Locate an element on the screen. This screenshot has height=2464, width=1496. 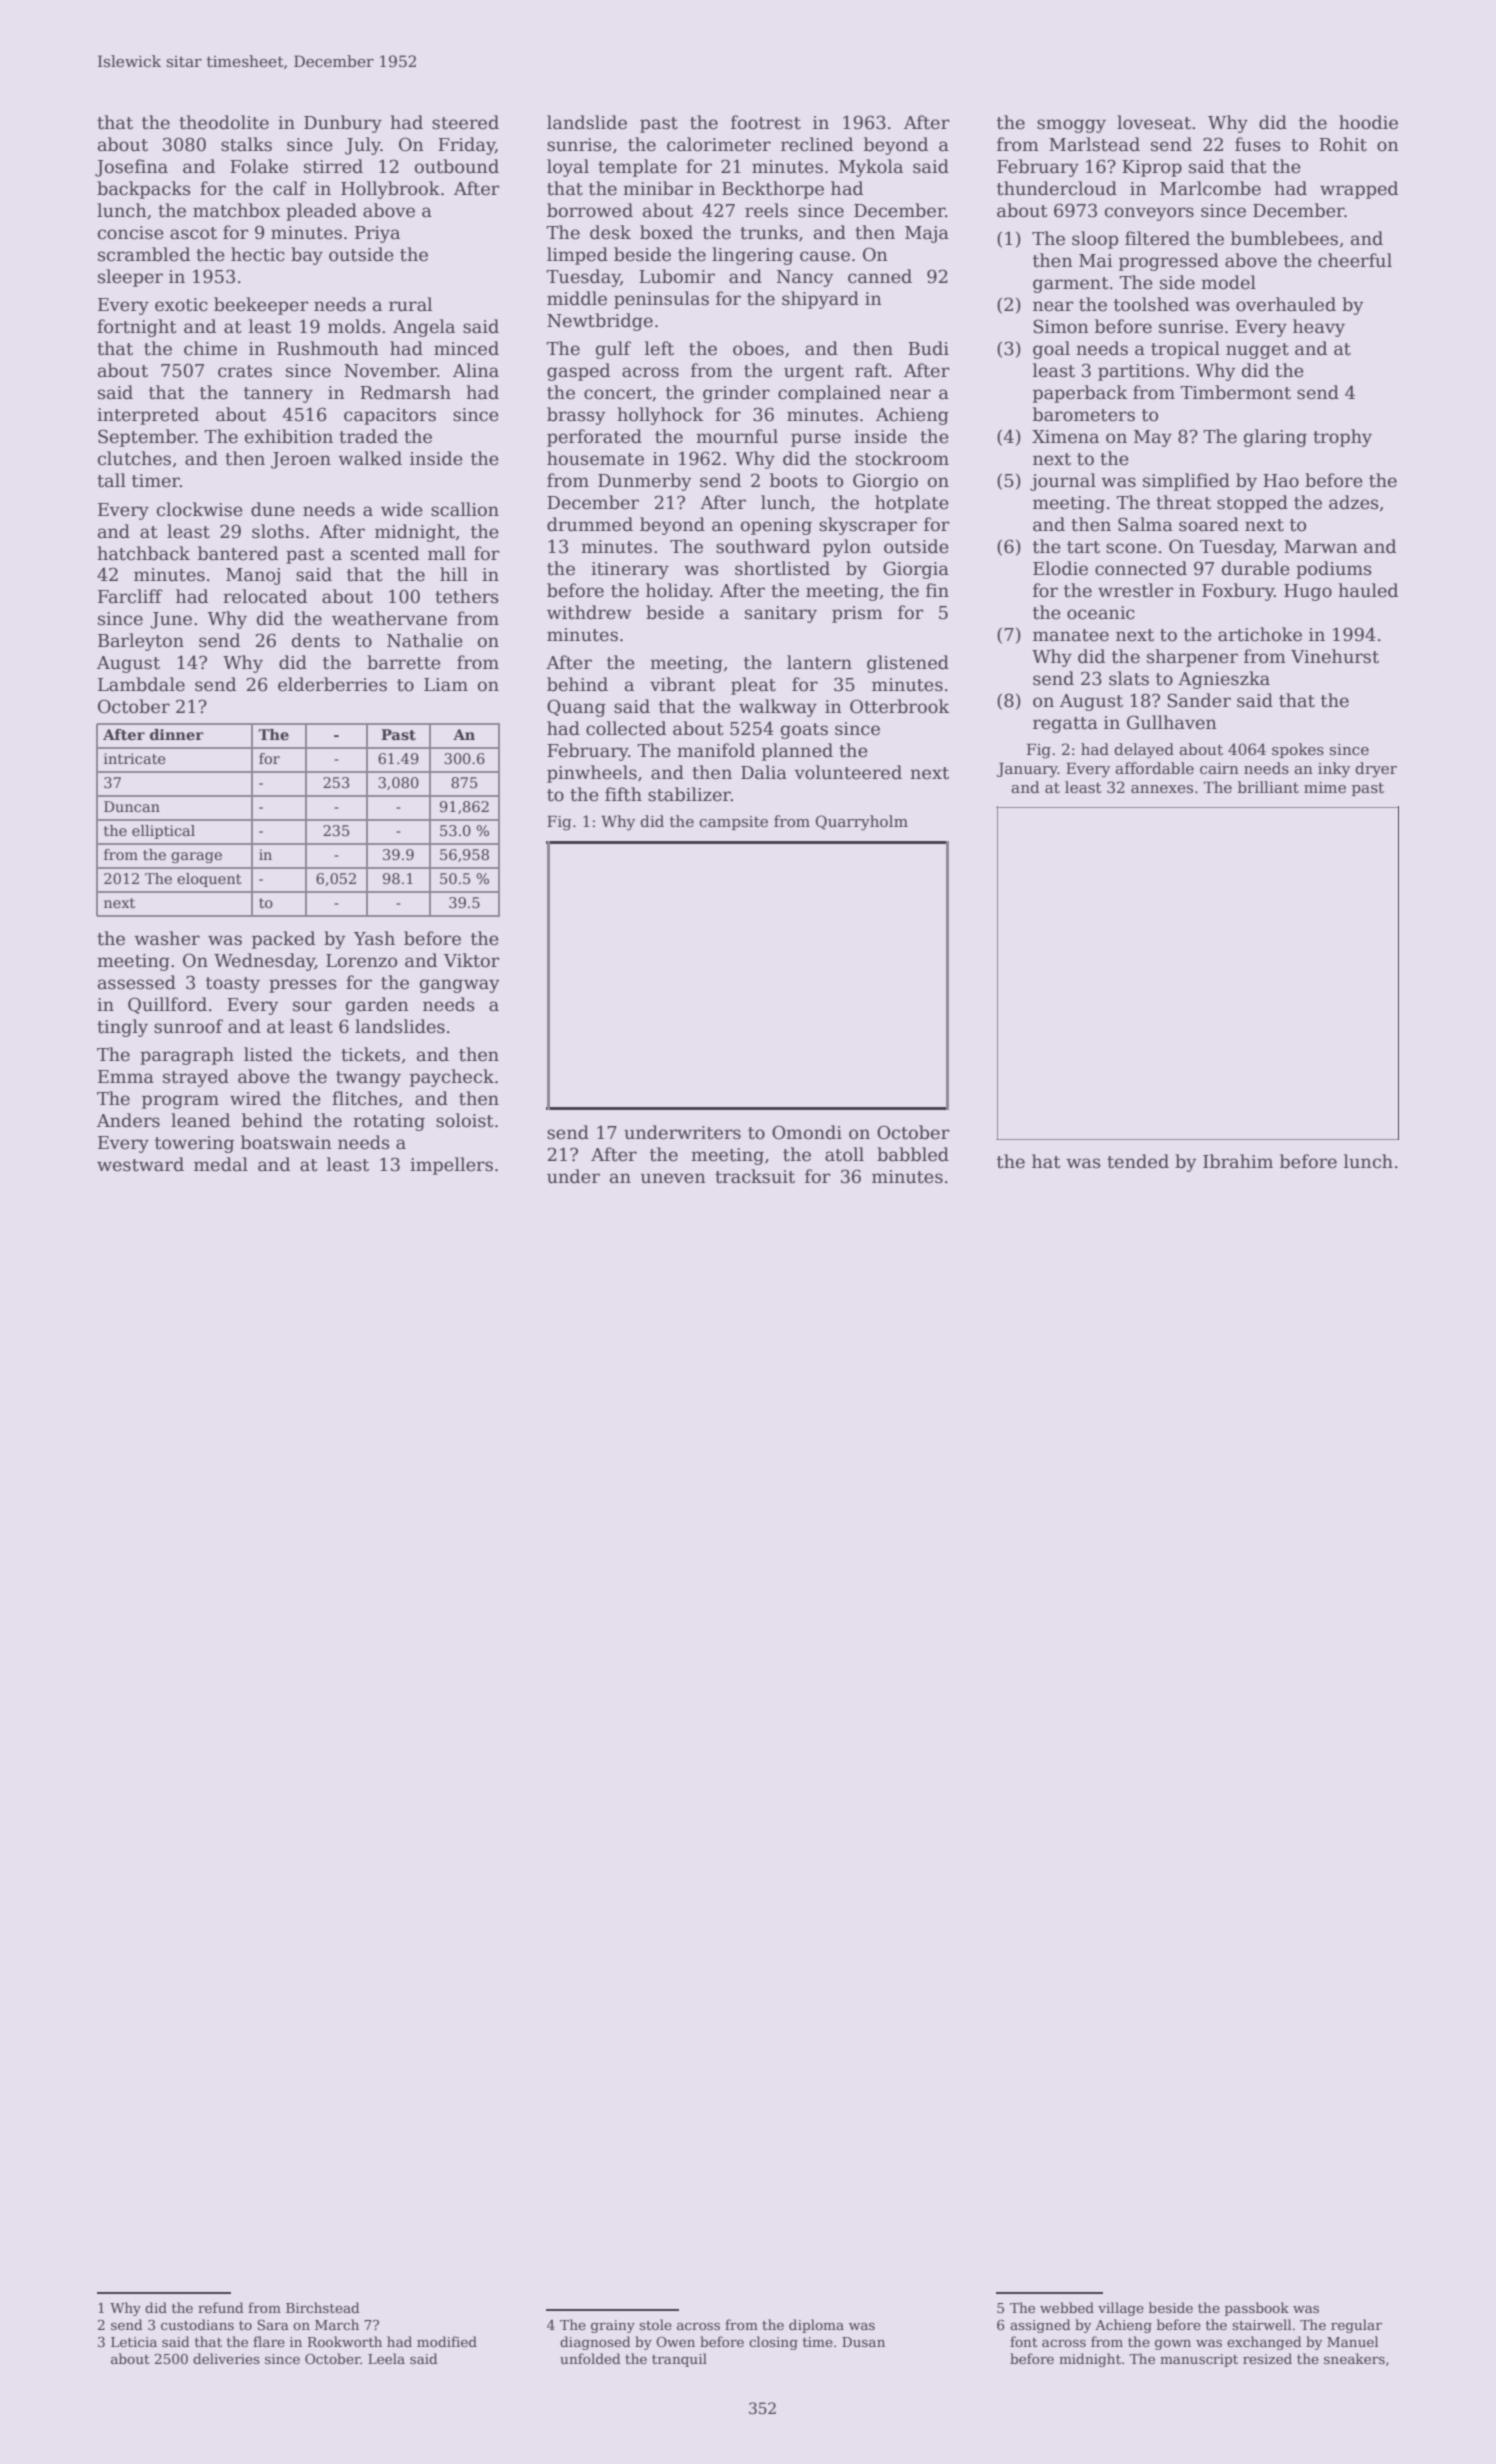
Maja is located at coordinates (927, 234).
